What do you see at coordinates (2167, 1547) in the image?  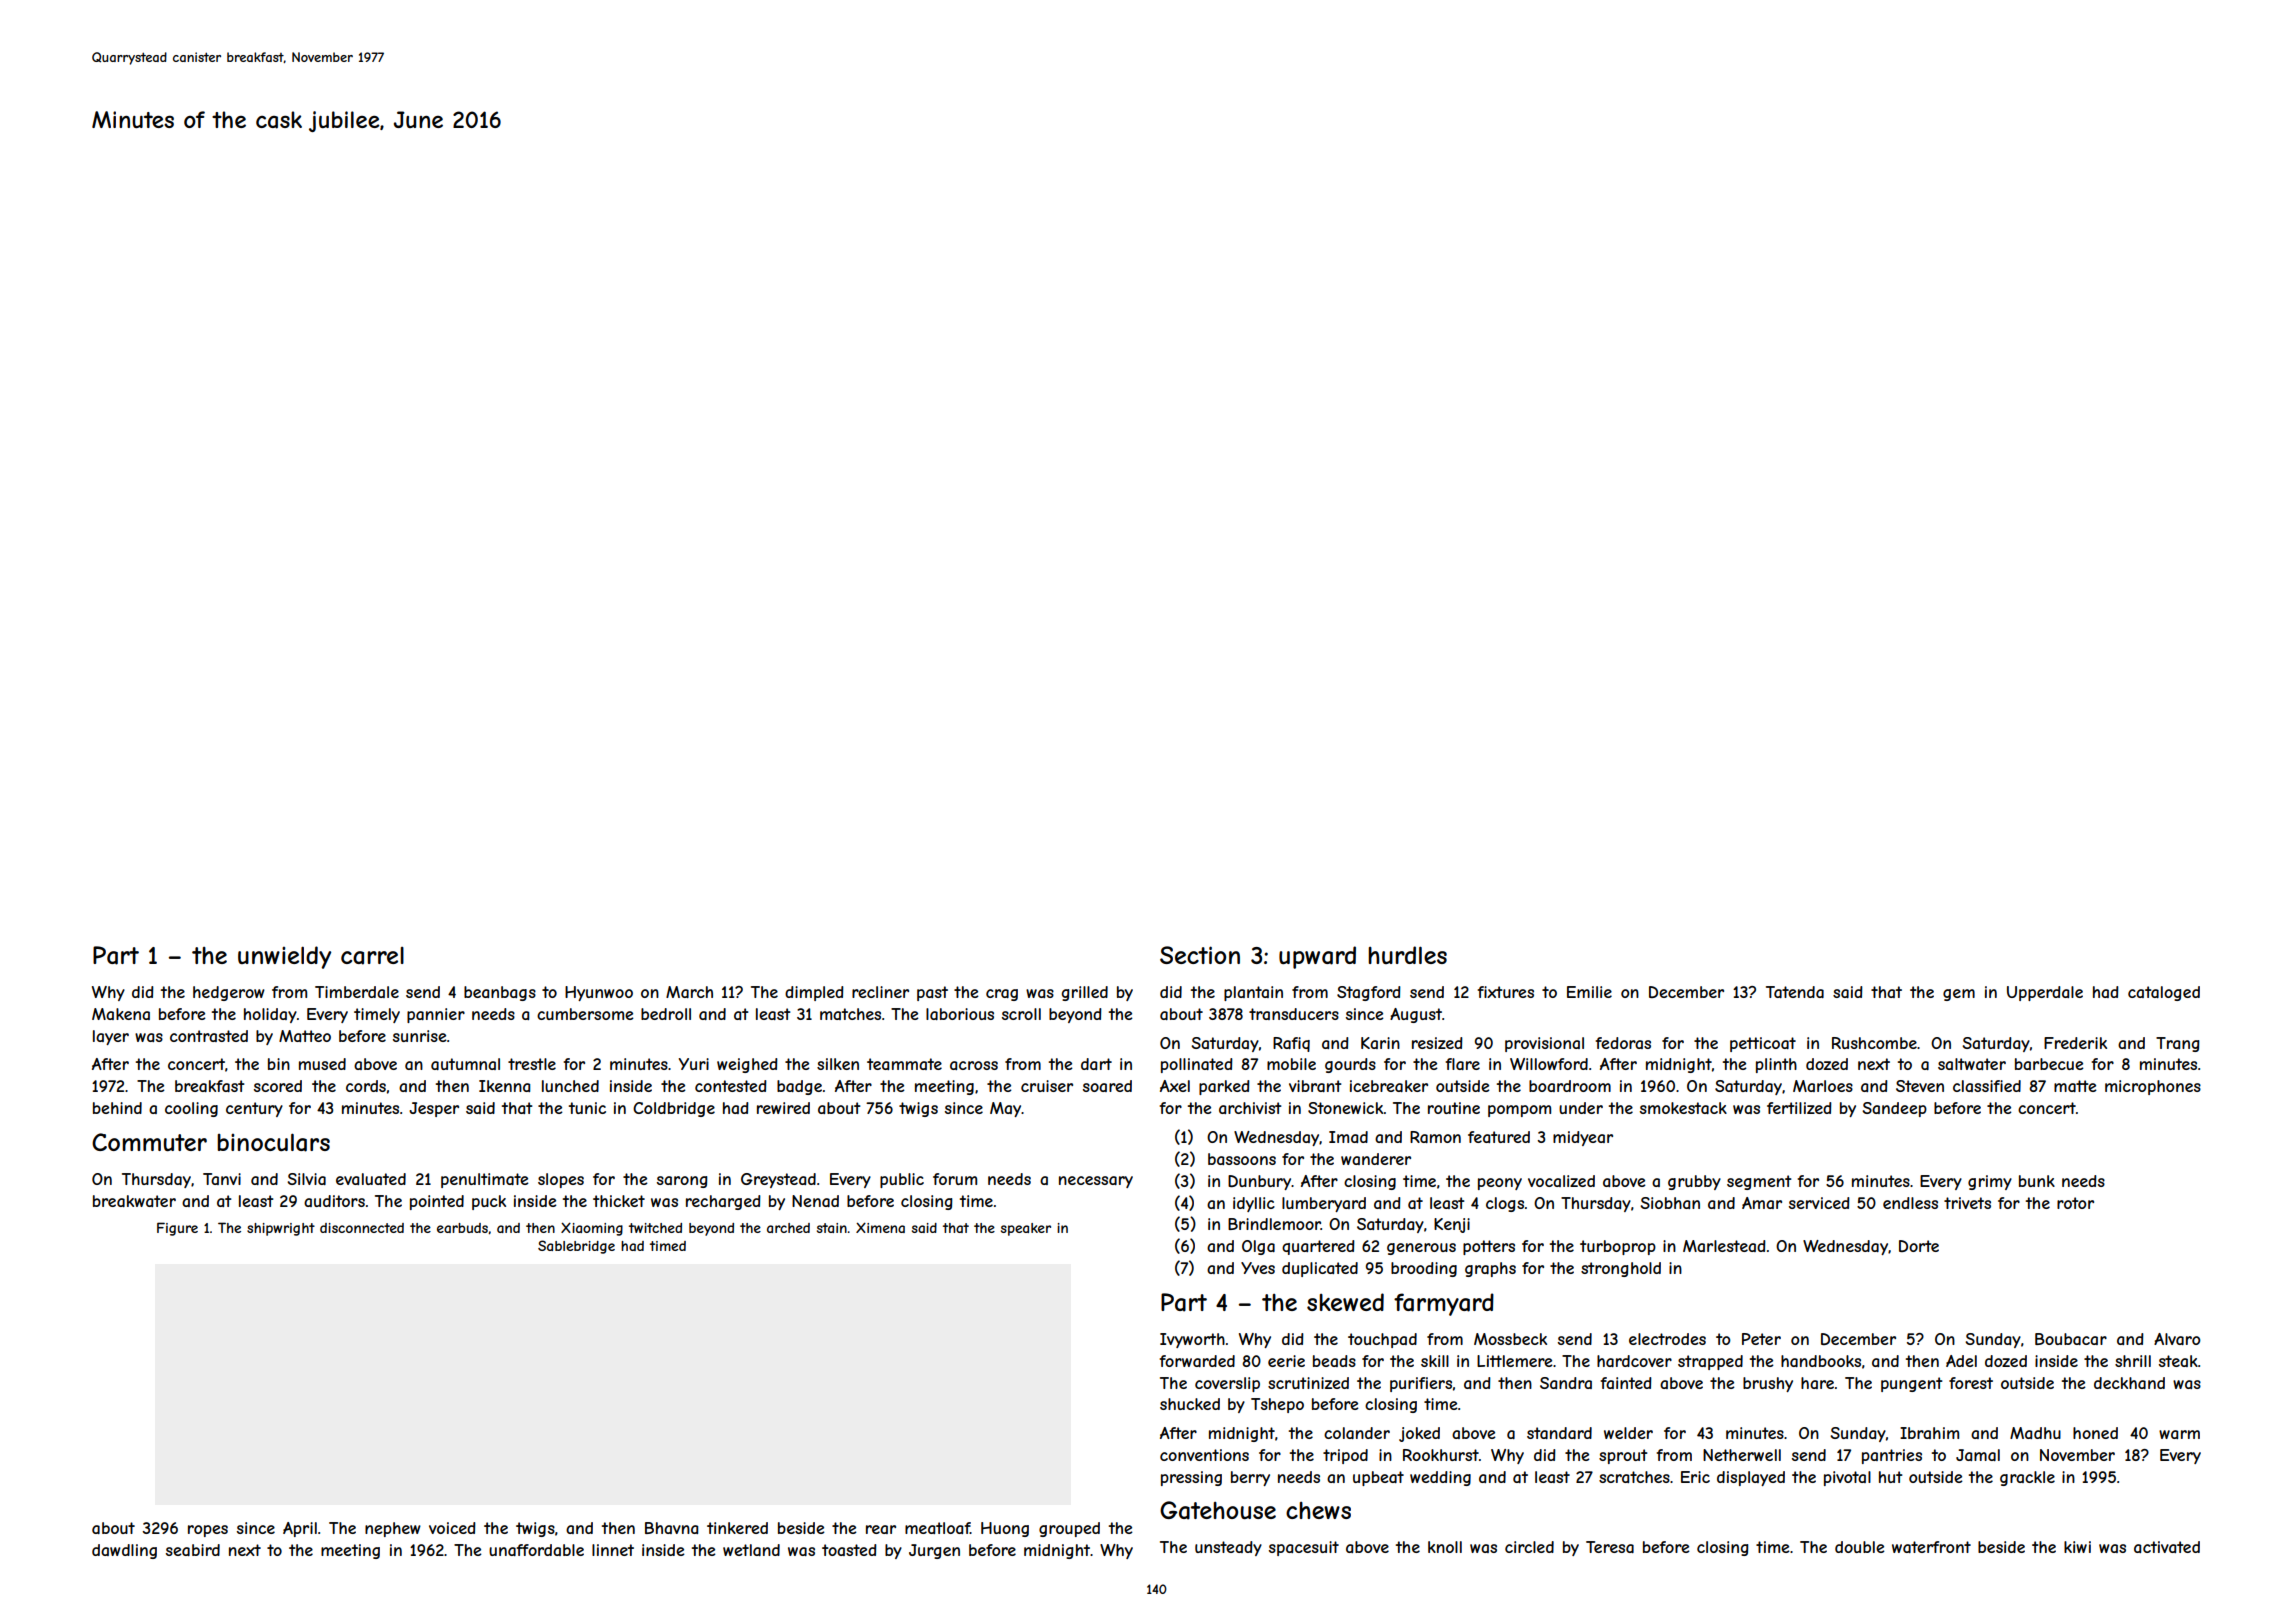 I see `activated` at bounding box center [2167, 1547].
